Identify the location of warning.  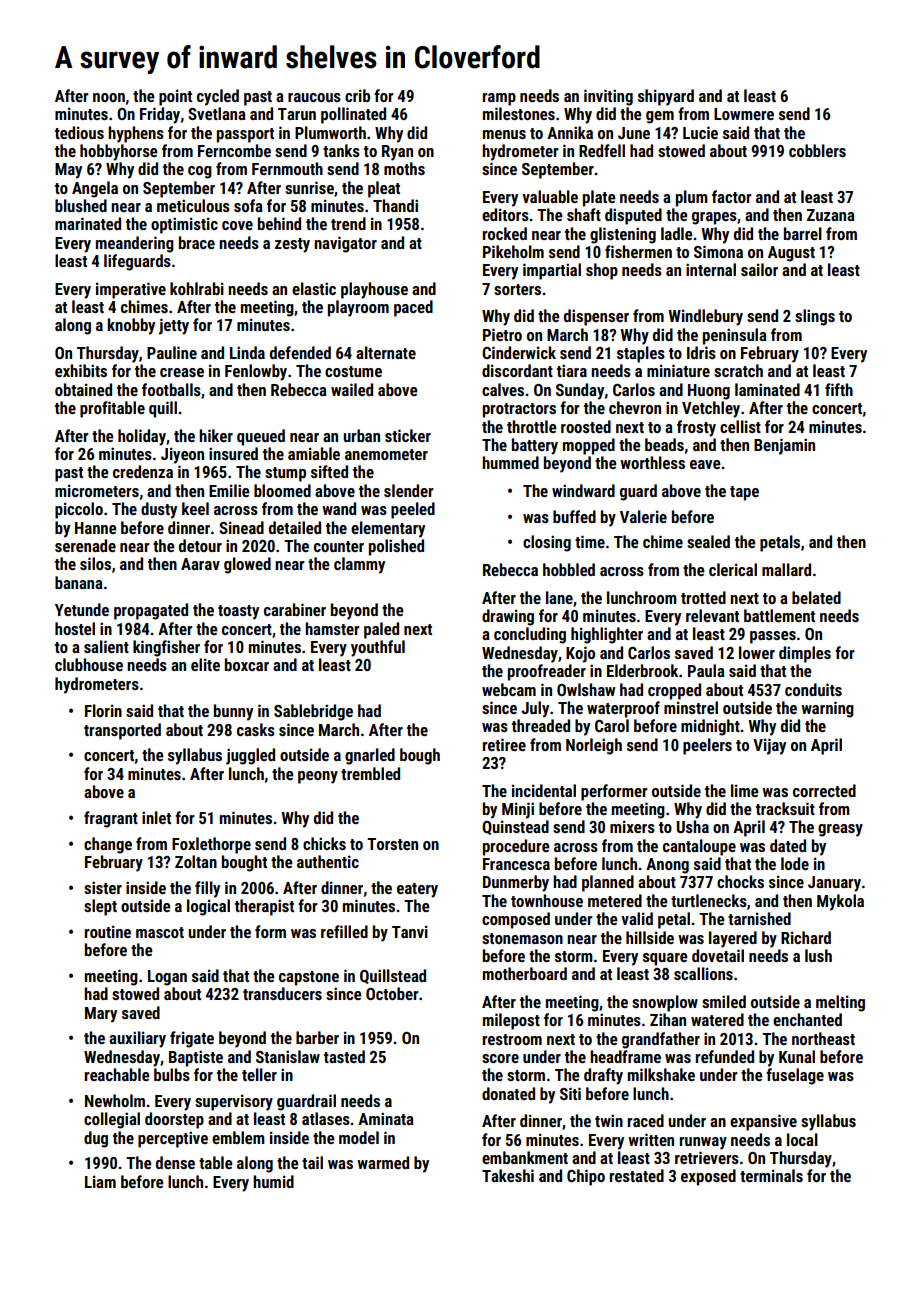
(827, 709).
